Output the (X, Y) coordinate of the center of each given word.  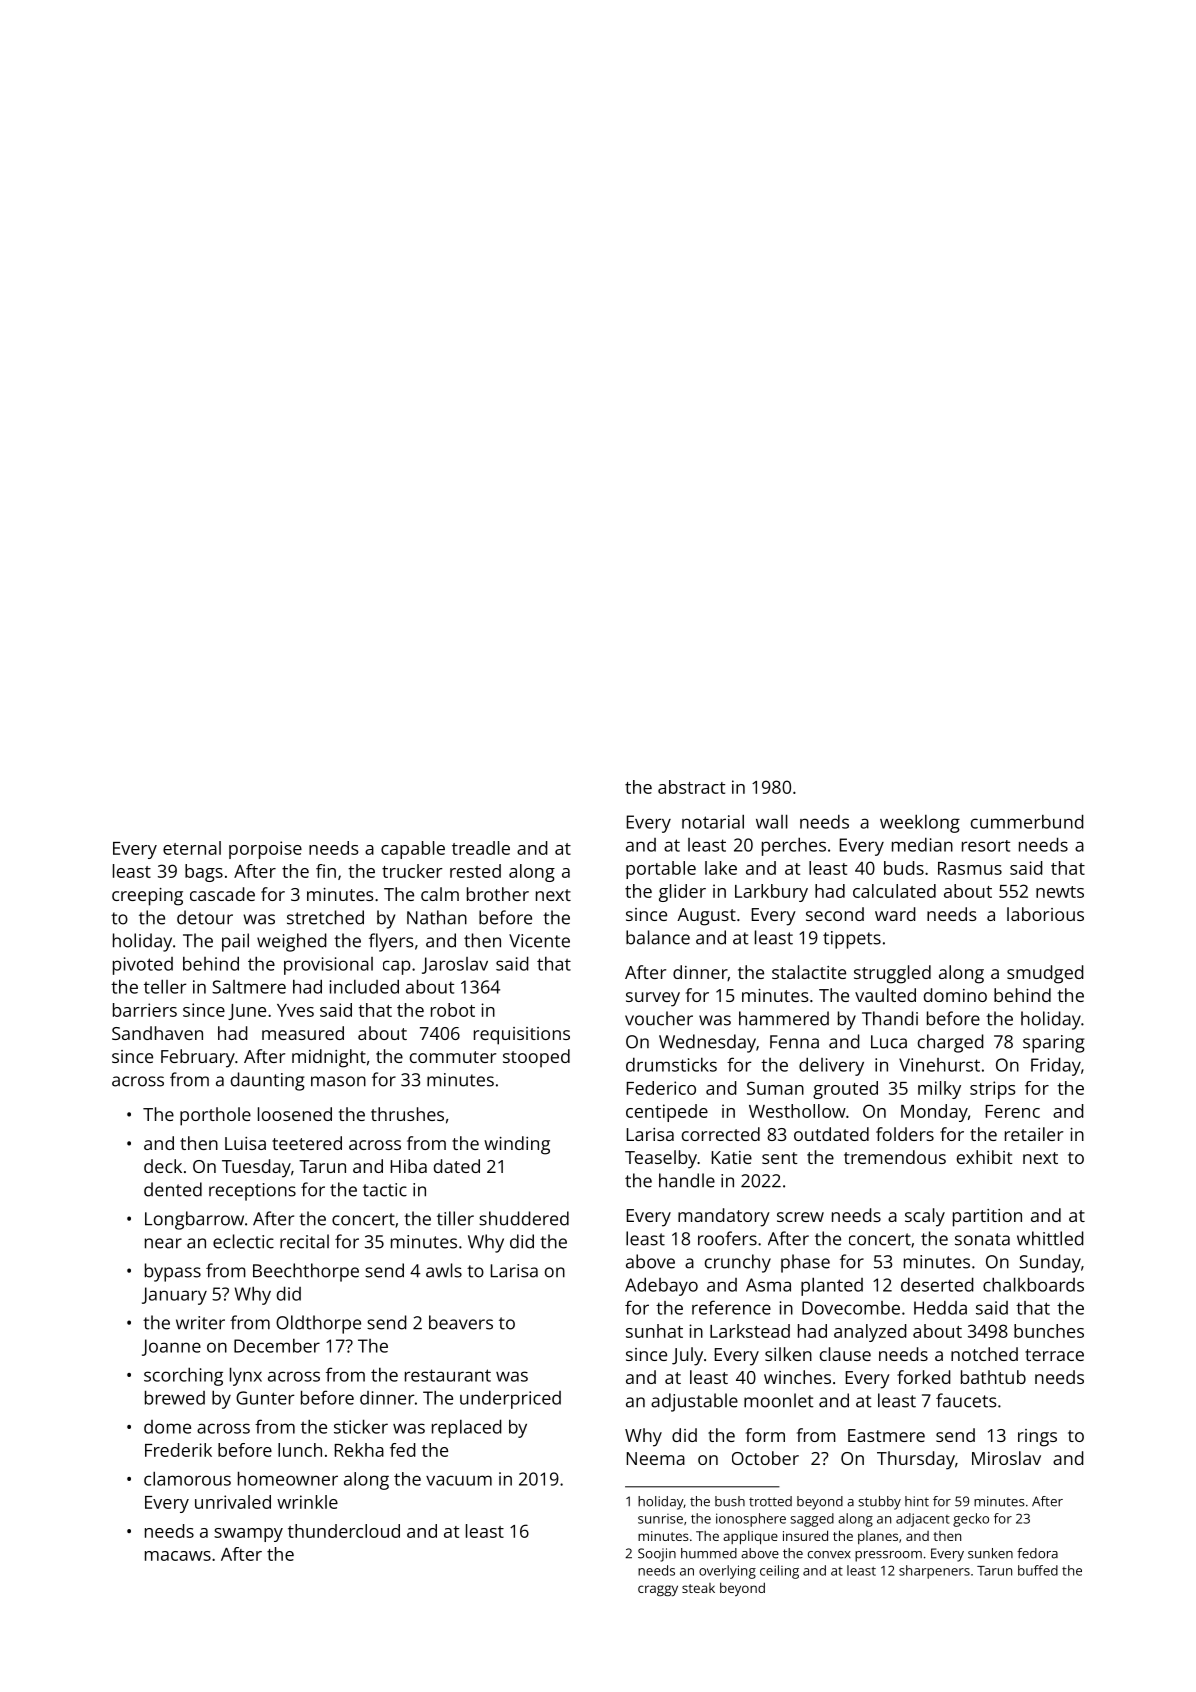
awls (444, 1270)
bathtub (993, 1377)
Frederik (178, 1450)
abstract (691, 787)
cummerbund (1027, 821)
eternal (192, 848)
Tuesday (256, 1168)
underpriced (510, 1400)
